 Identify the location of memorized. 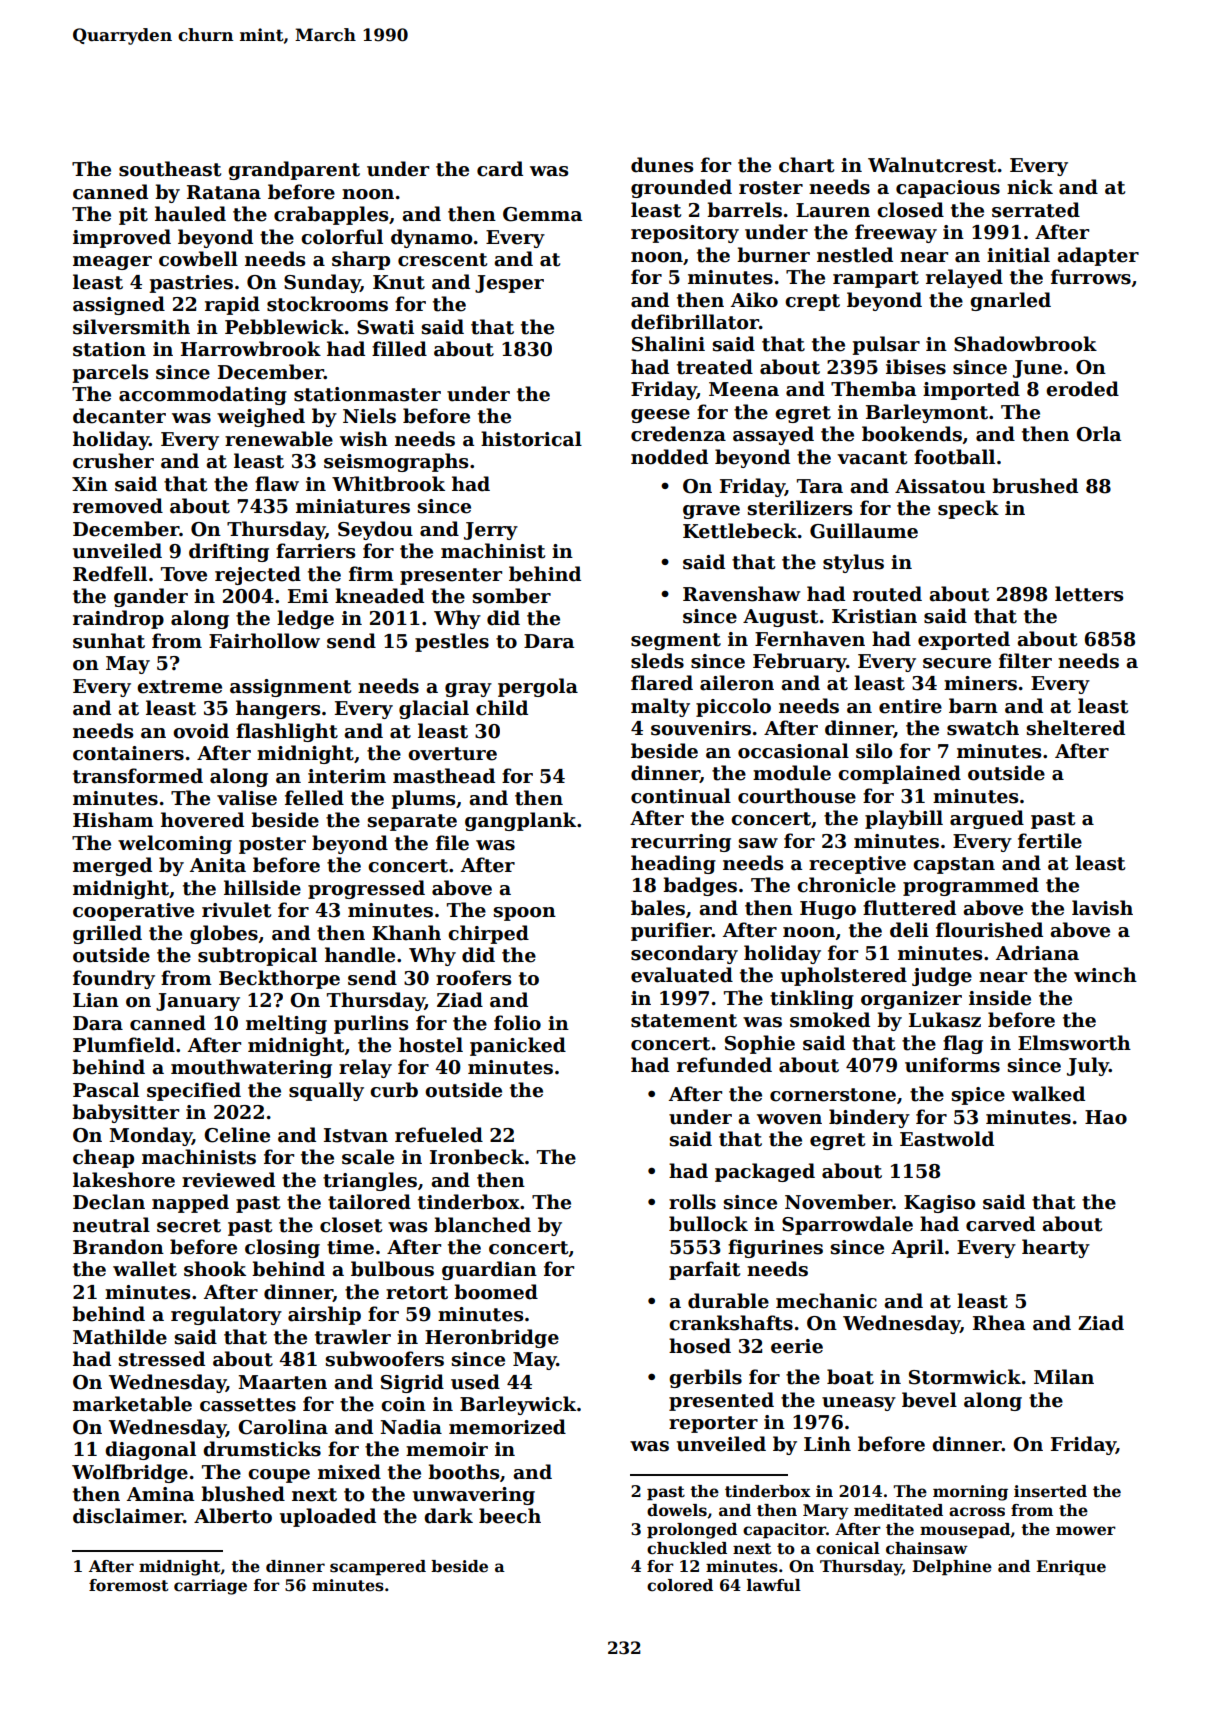
(507, 1427).
